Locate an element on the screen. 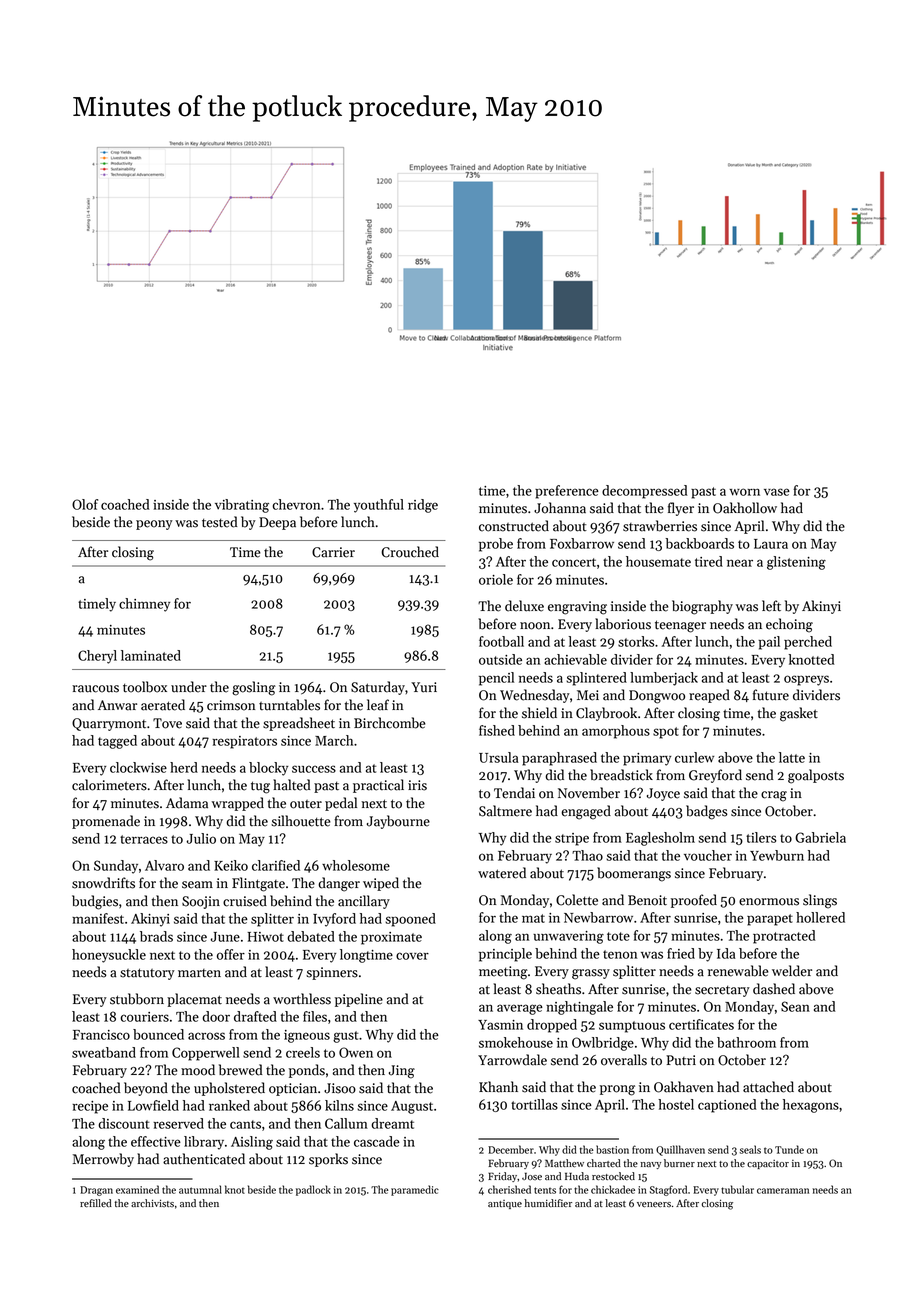 This screenshot has width=924, height=1308. Putri is located at coordinates (681, 1060).
